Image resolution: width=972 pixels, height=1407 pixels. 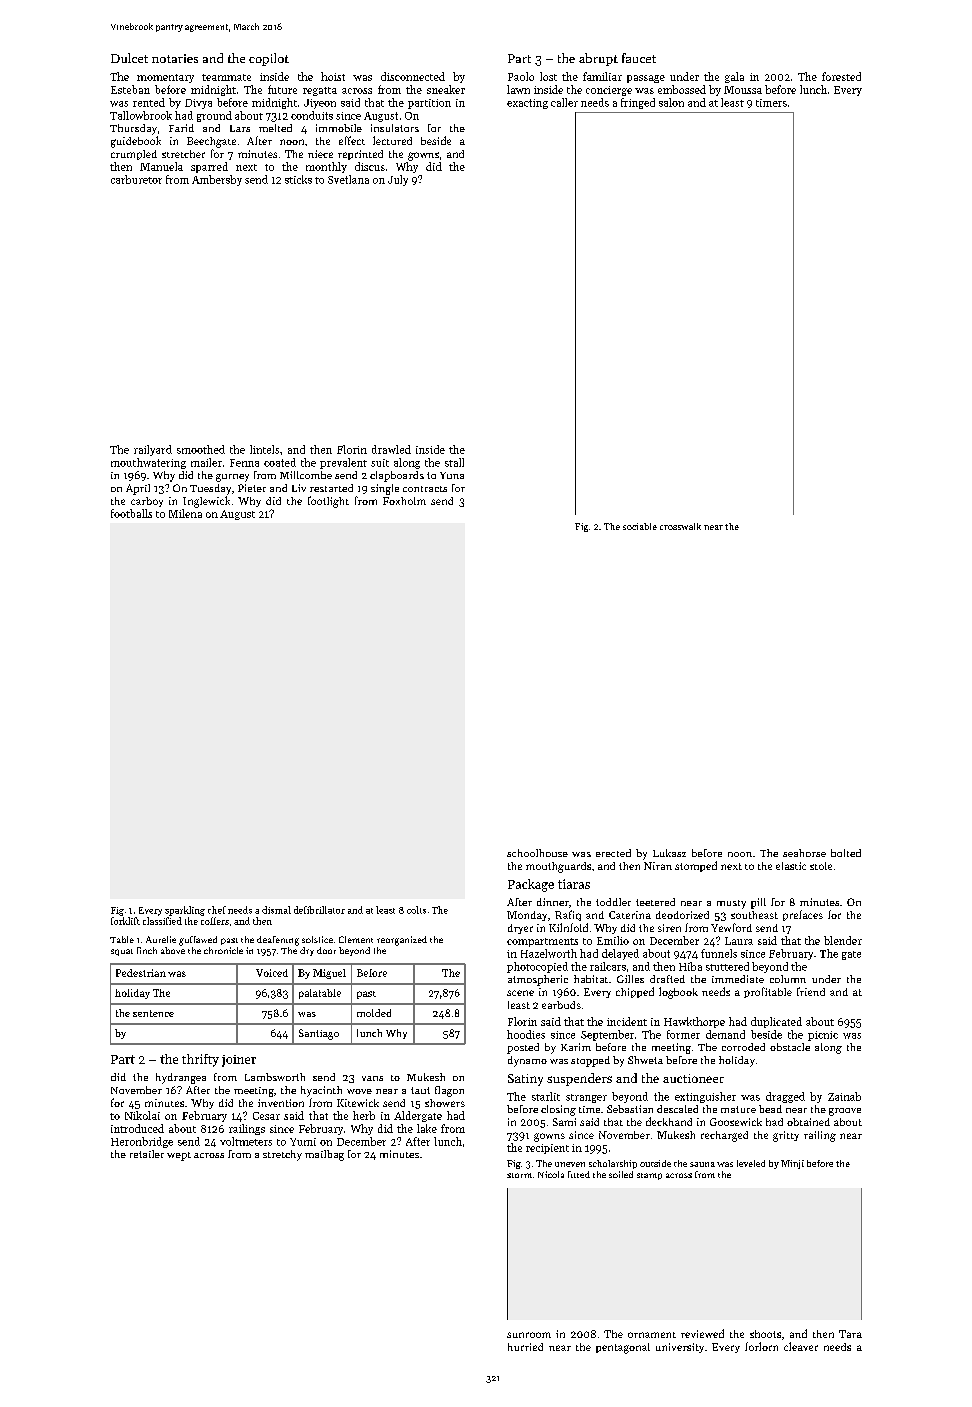 I want to click on crumpled, so click(x=134, y=155).
